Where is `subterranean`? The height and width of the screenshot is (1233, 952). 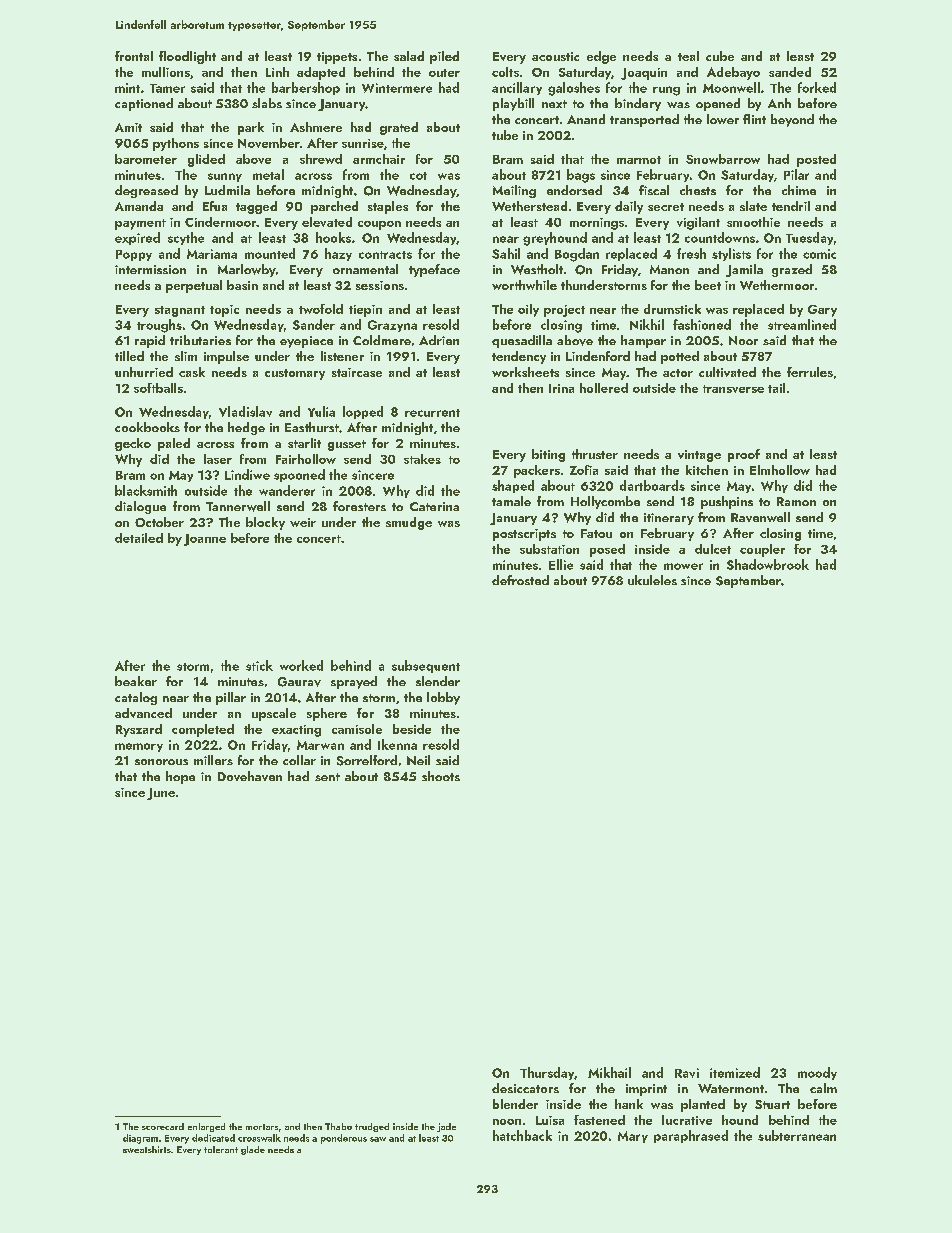 subterranean is located at coordinates (797, 1135).
